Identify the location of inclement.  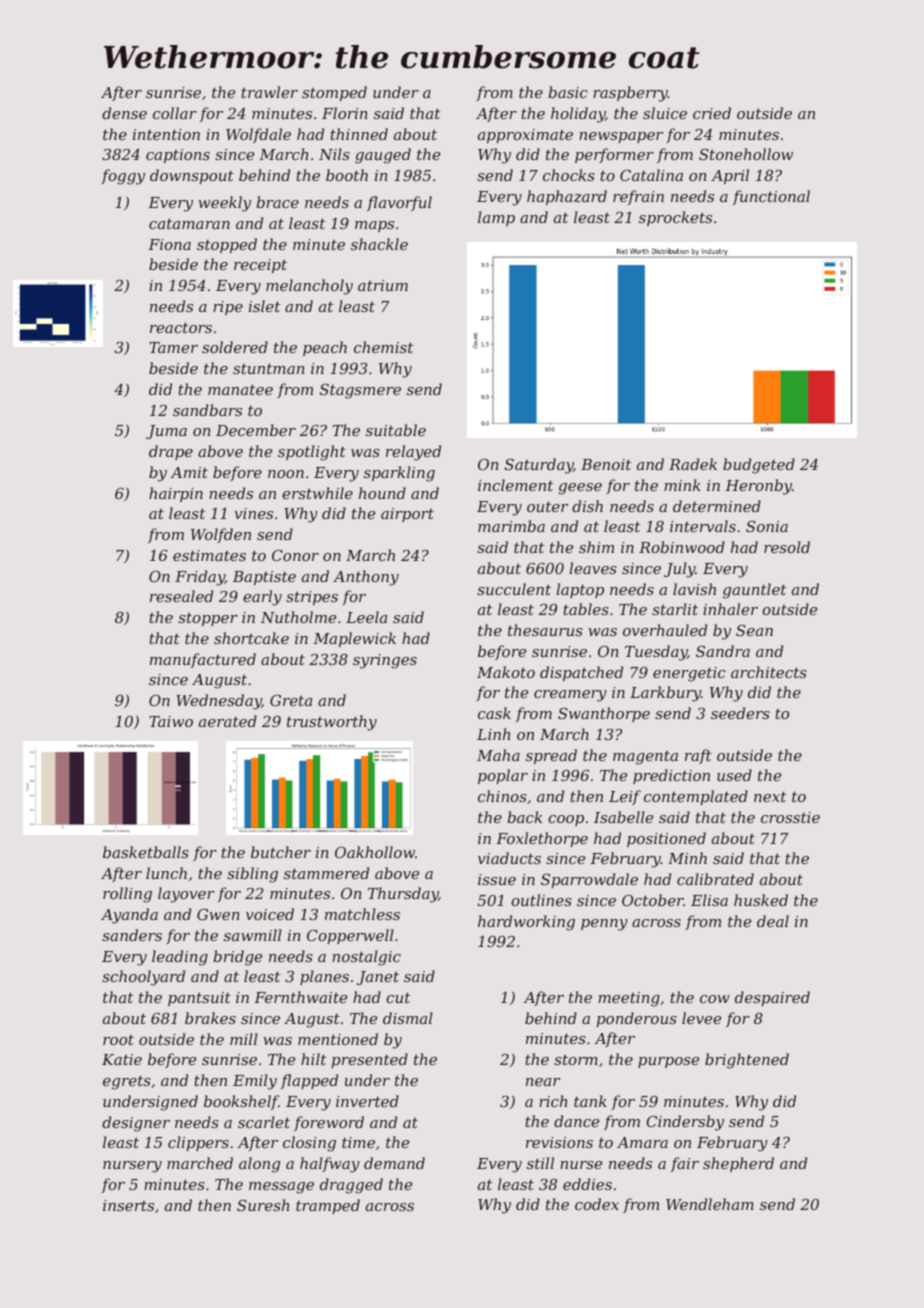
(515, 485).
